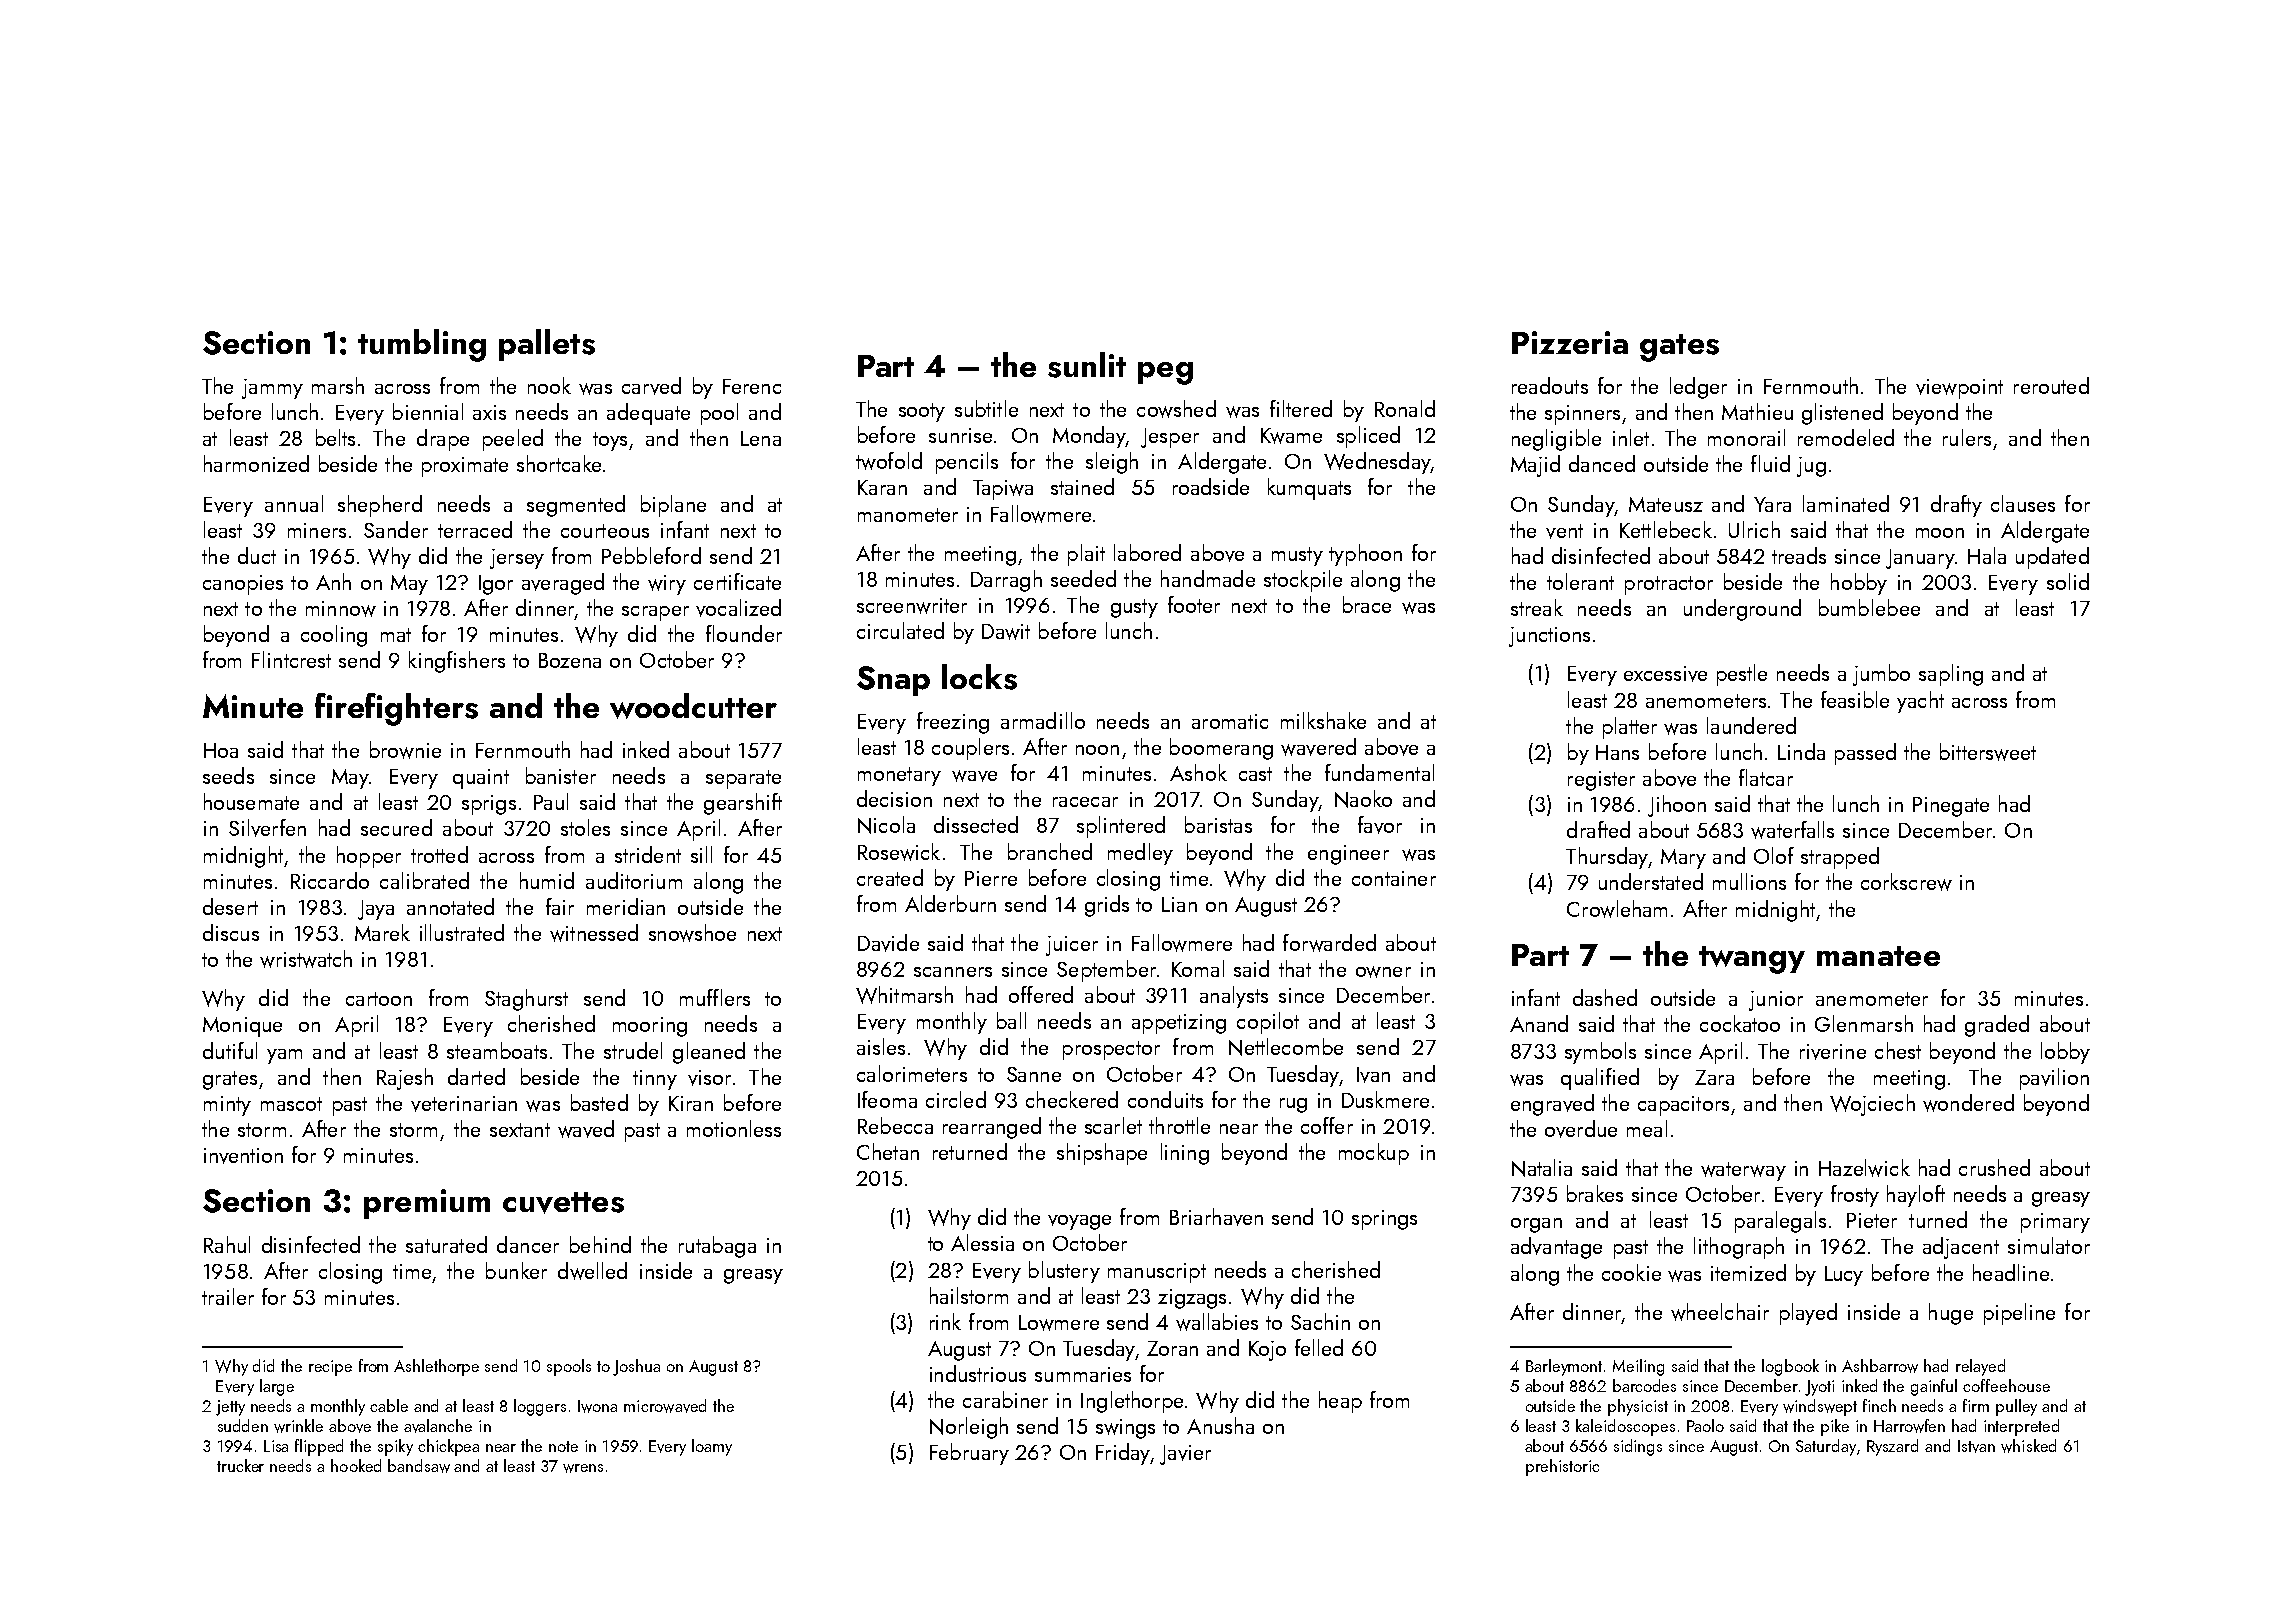 This screenshot has width=2292, height=1620. Describe the element at coordinates (1651, 881) in the screenshot. I see `understated` at that location.
